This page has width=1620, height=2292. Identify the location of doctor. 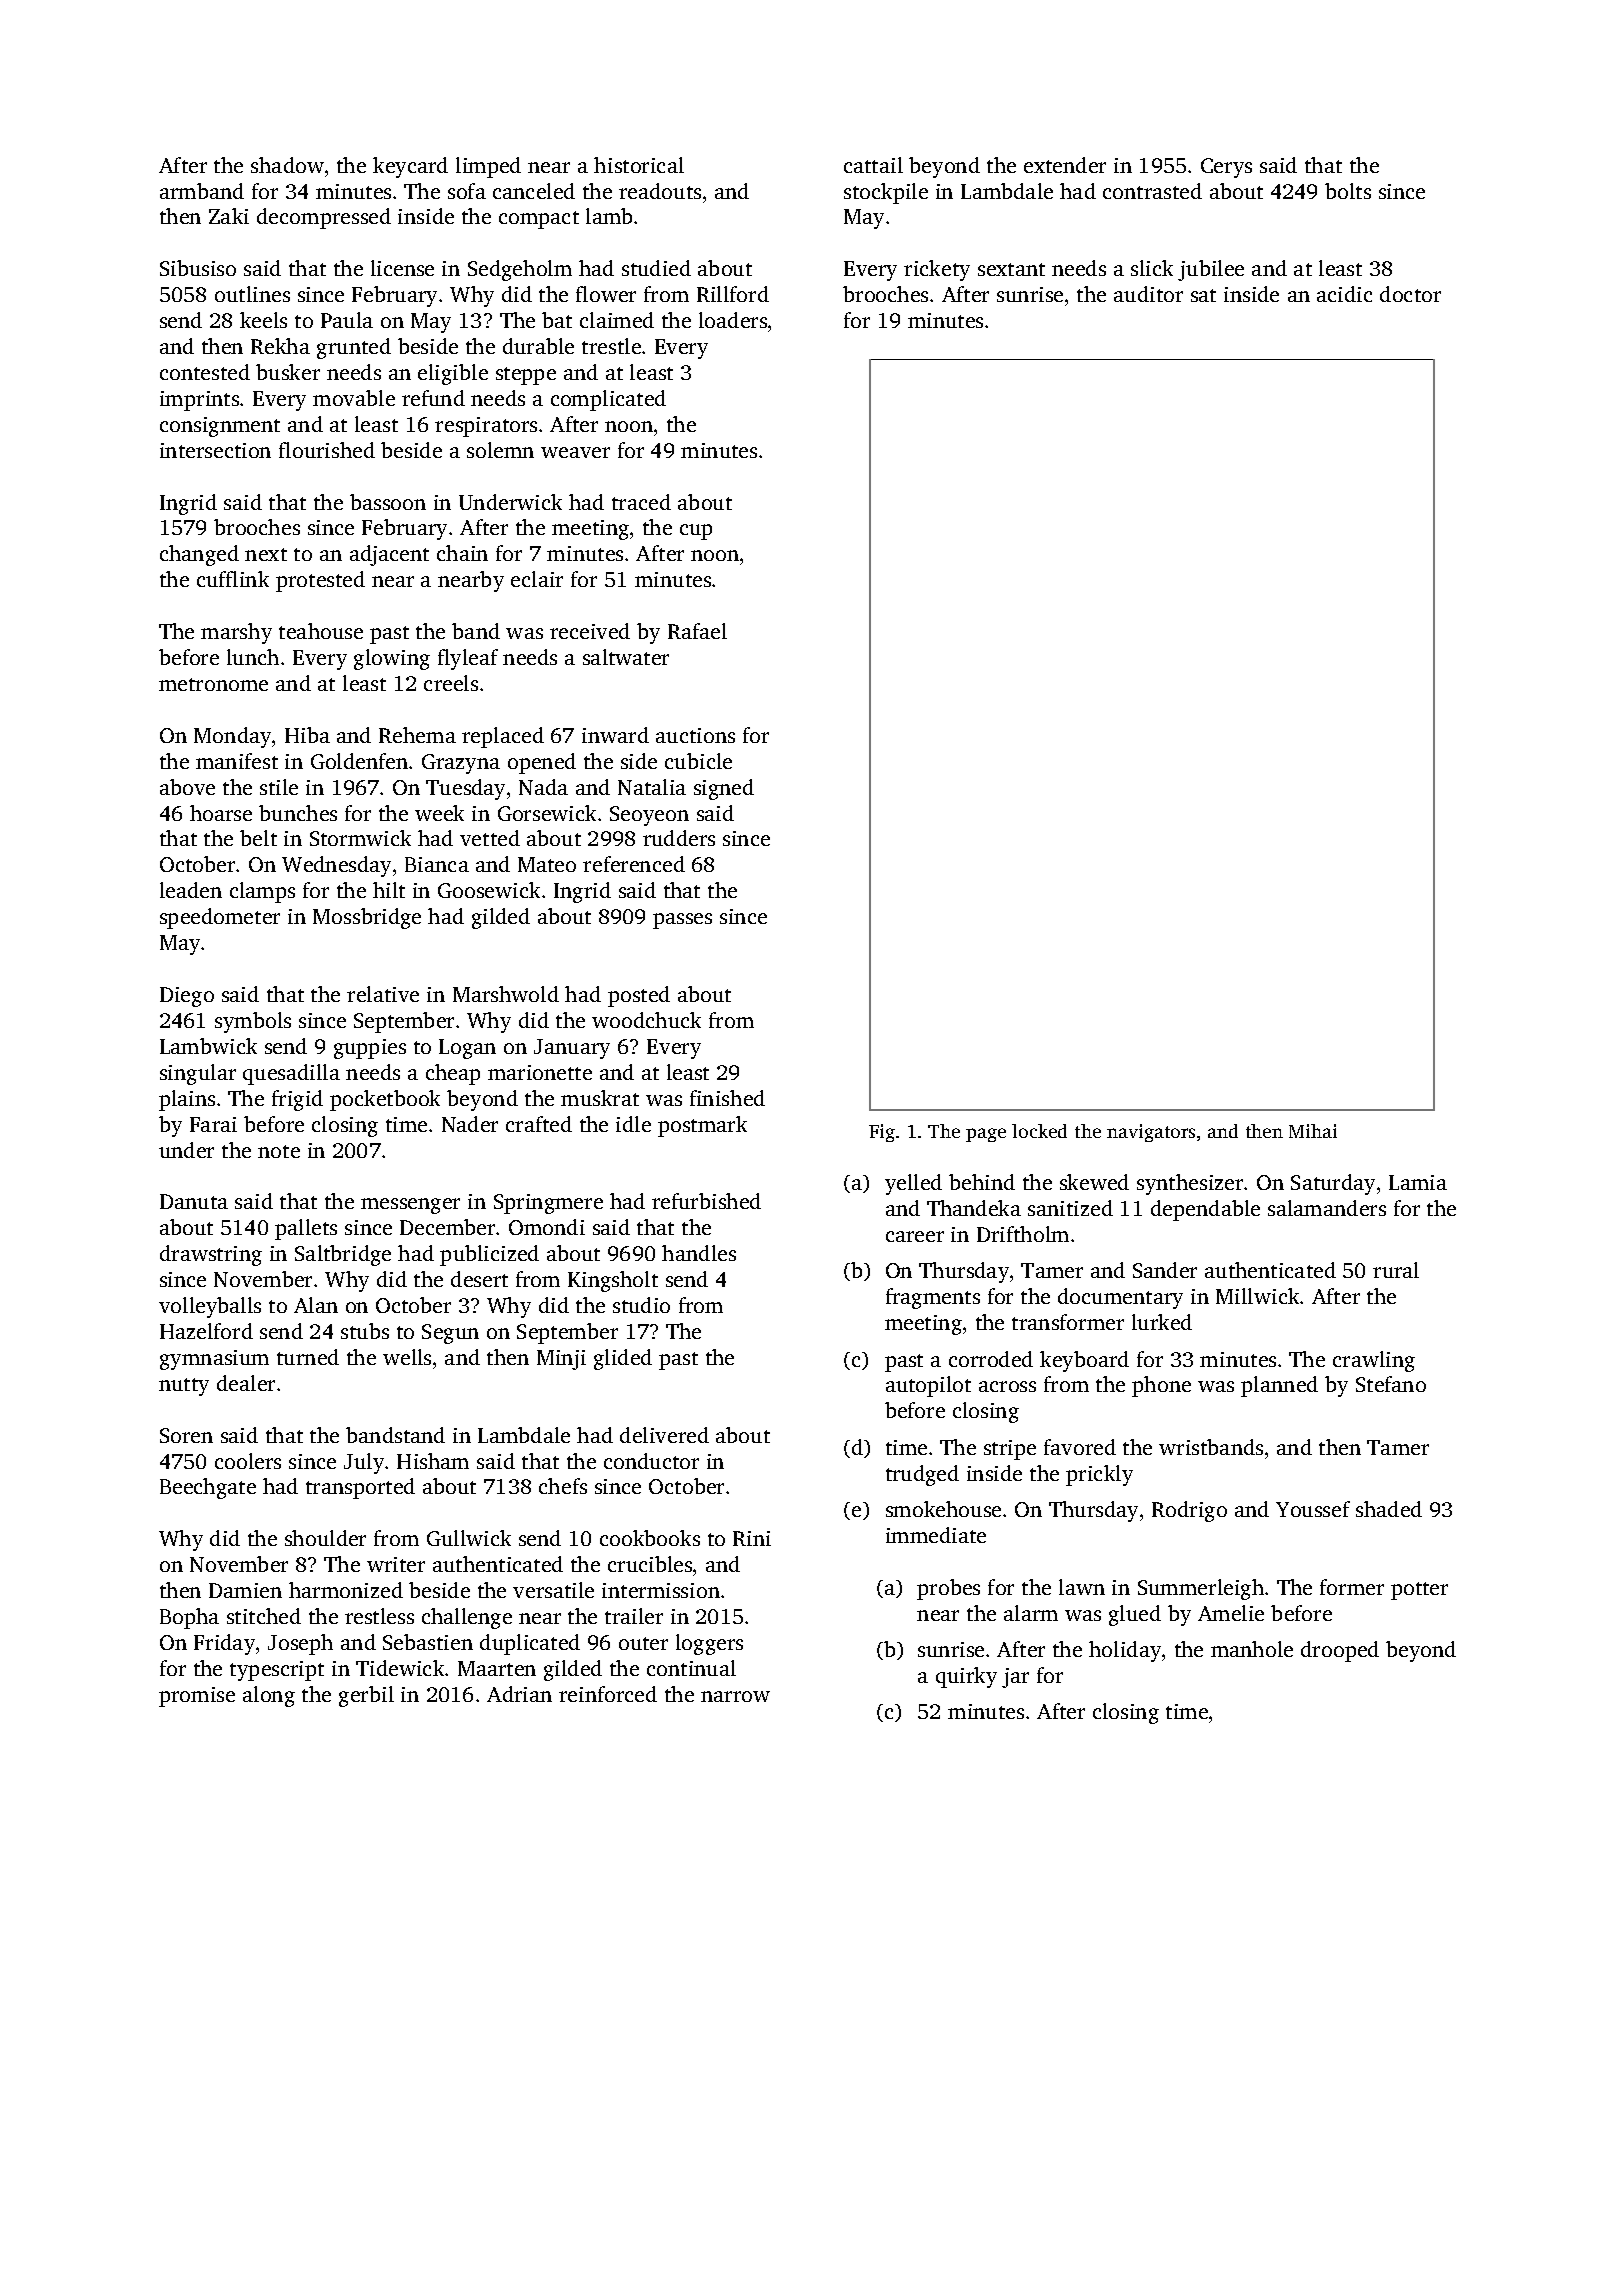
(1410, 294).
